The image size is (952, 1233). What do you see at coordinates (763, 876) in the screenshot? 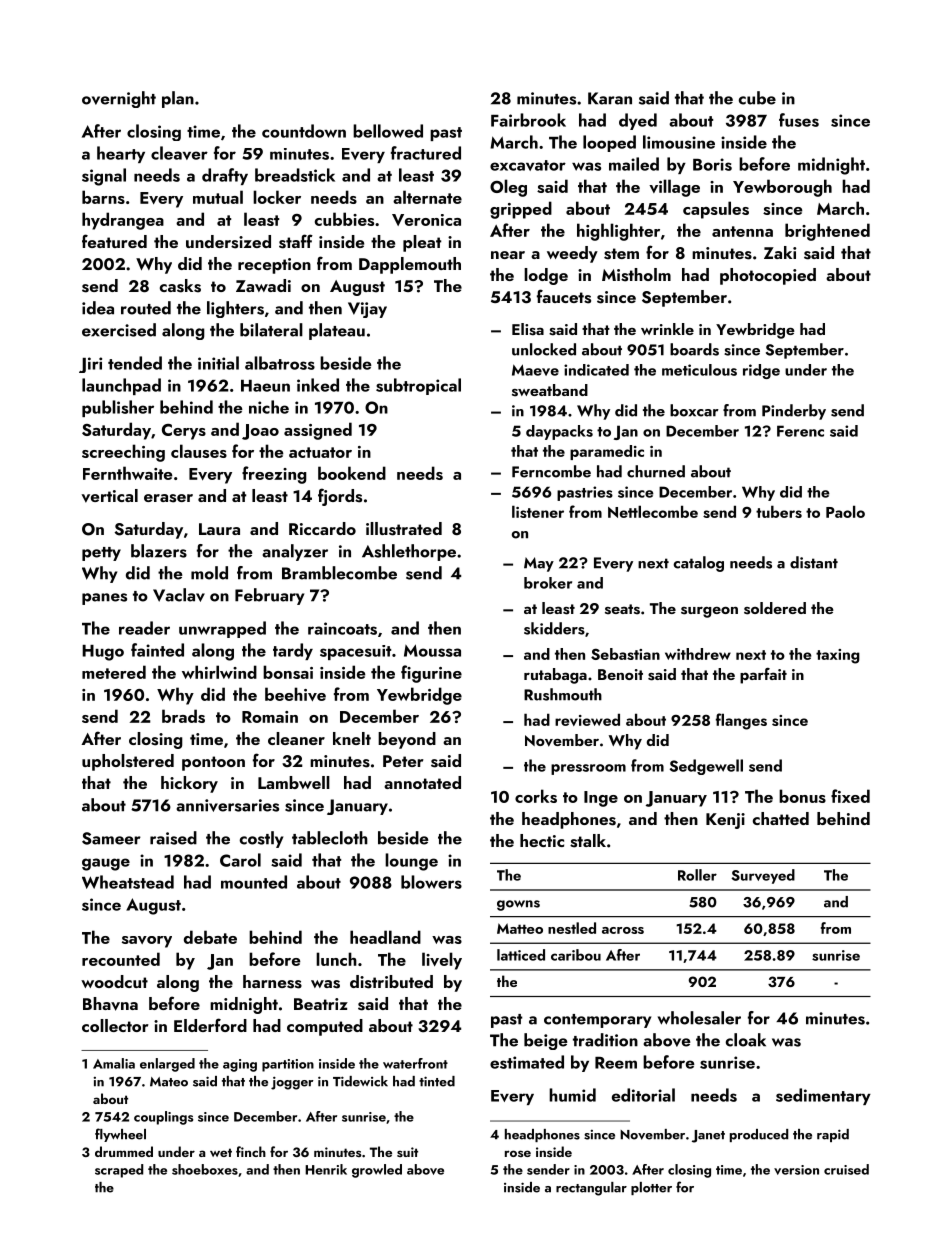
I see `Surveyed` at bounding box center [763, 876].
